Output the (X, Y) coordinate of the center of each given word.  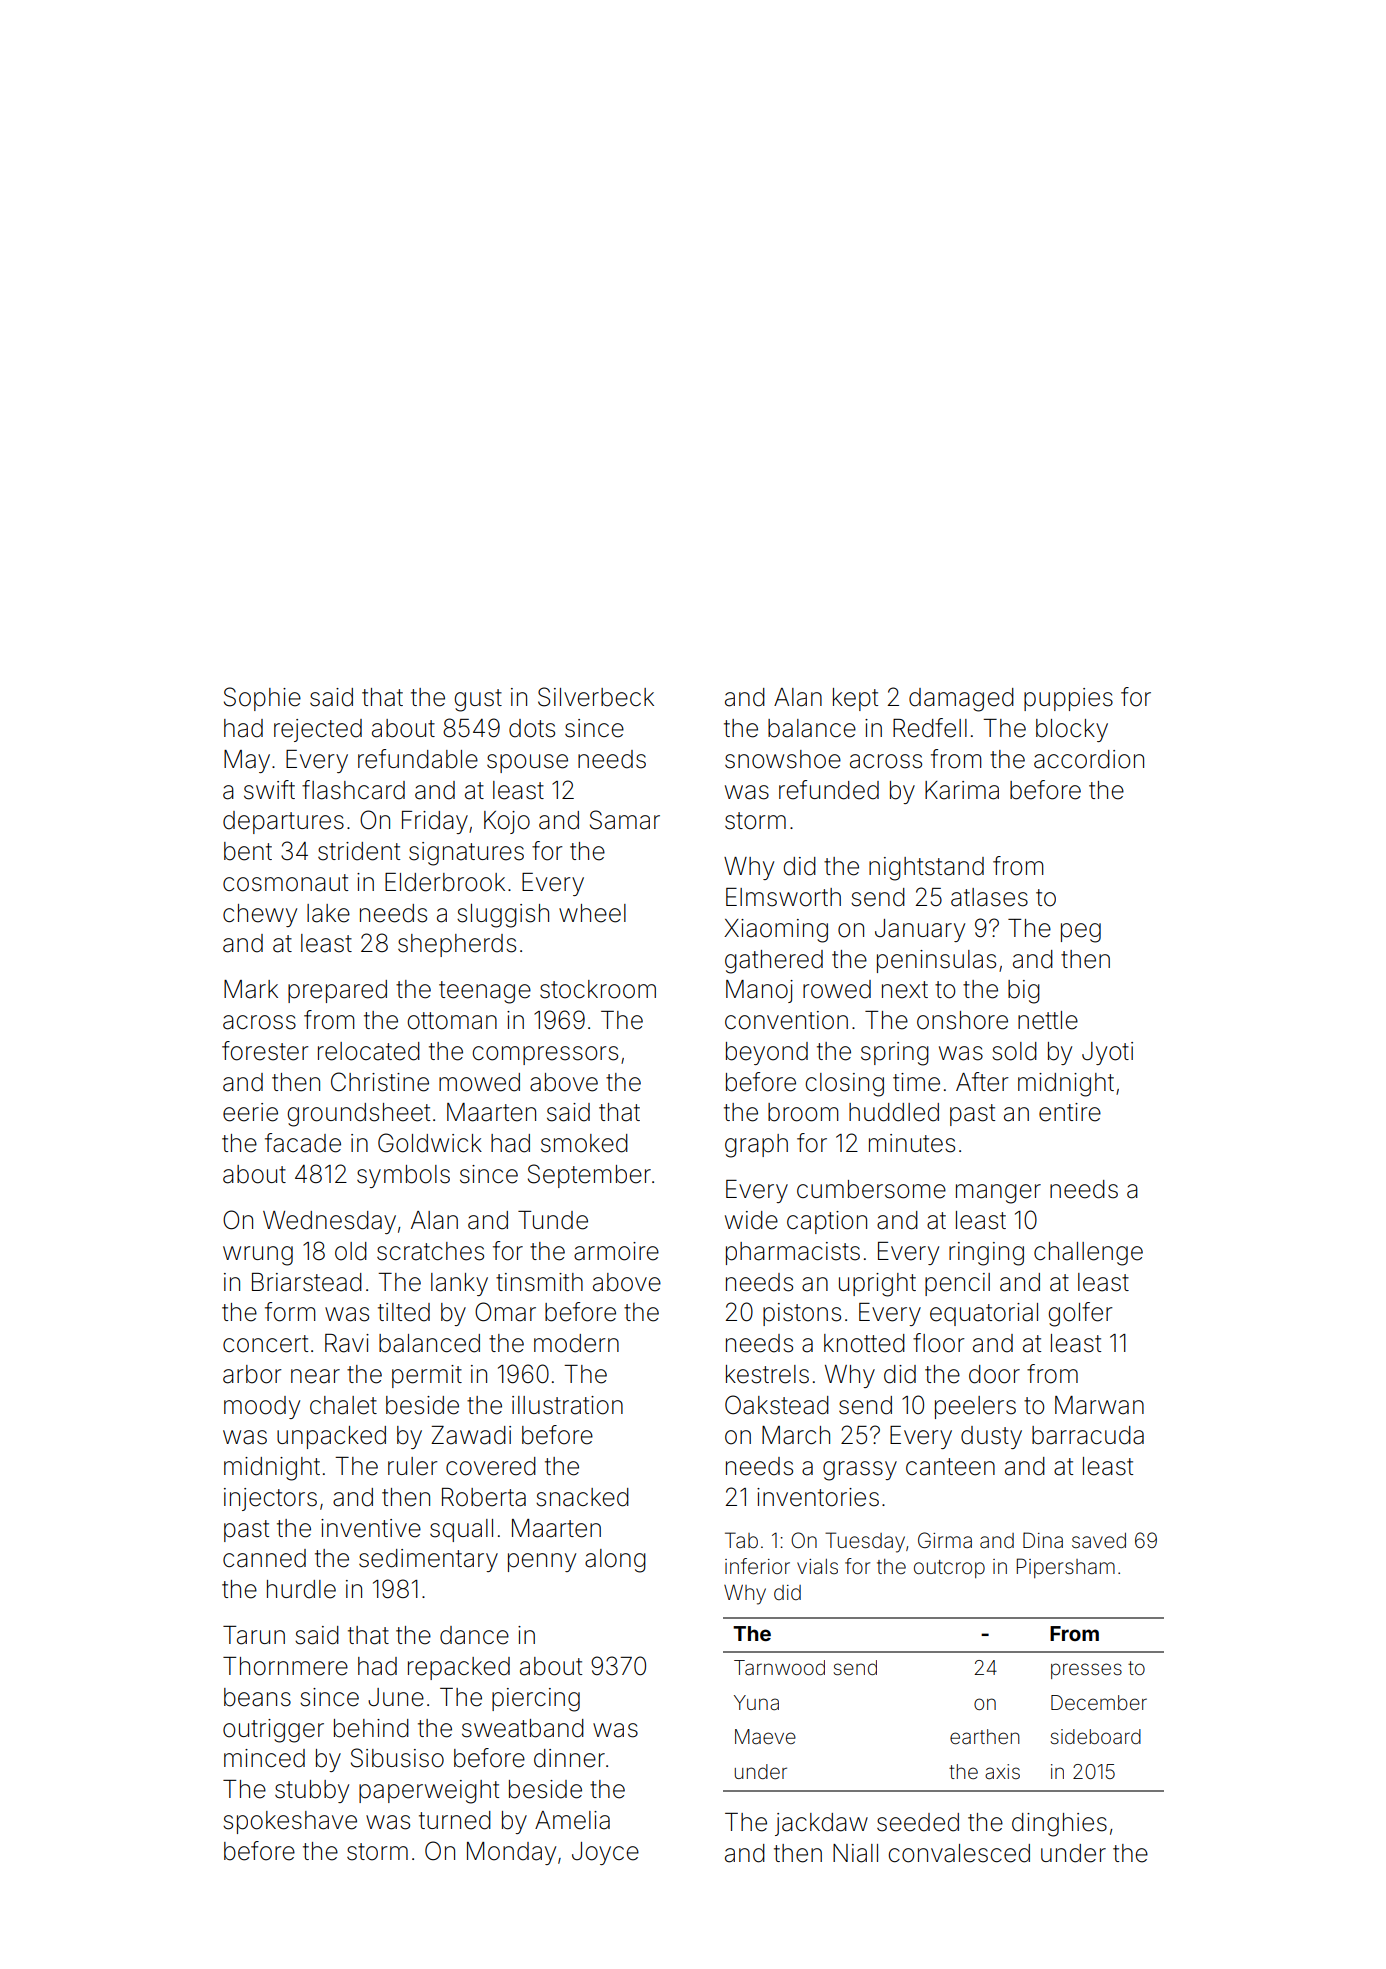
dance (474, 1635)
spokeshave (290, 1822)
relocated (369, 1051)
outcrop (949, 1569)
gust (478, 700)
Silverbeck (596, 697)
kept (855, 699)
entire (1070, 1112)
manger (998, 1194)
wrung (258, 1256)
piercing (536, 1700)
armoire (616, 1251)
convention (786, 1020)
